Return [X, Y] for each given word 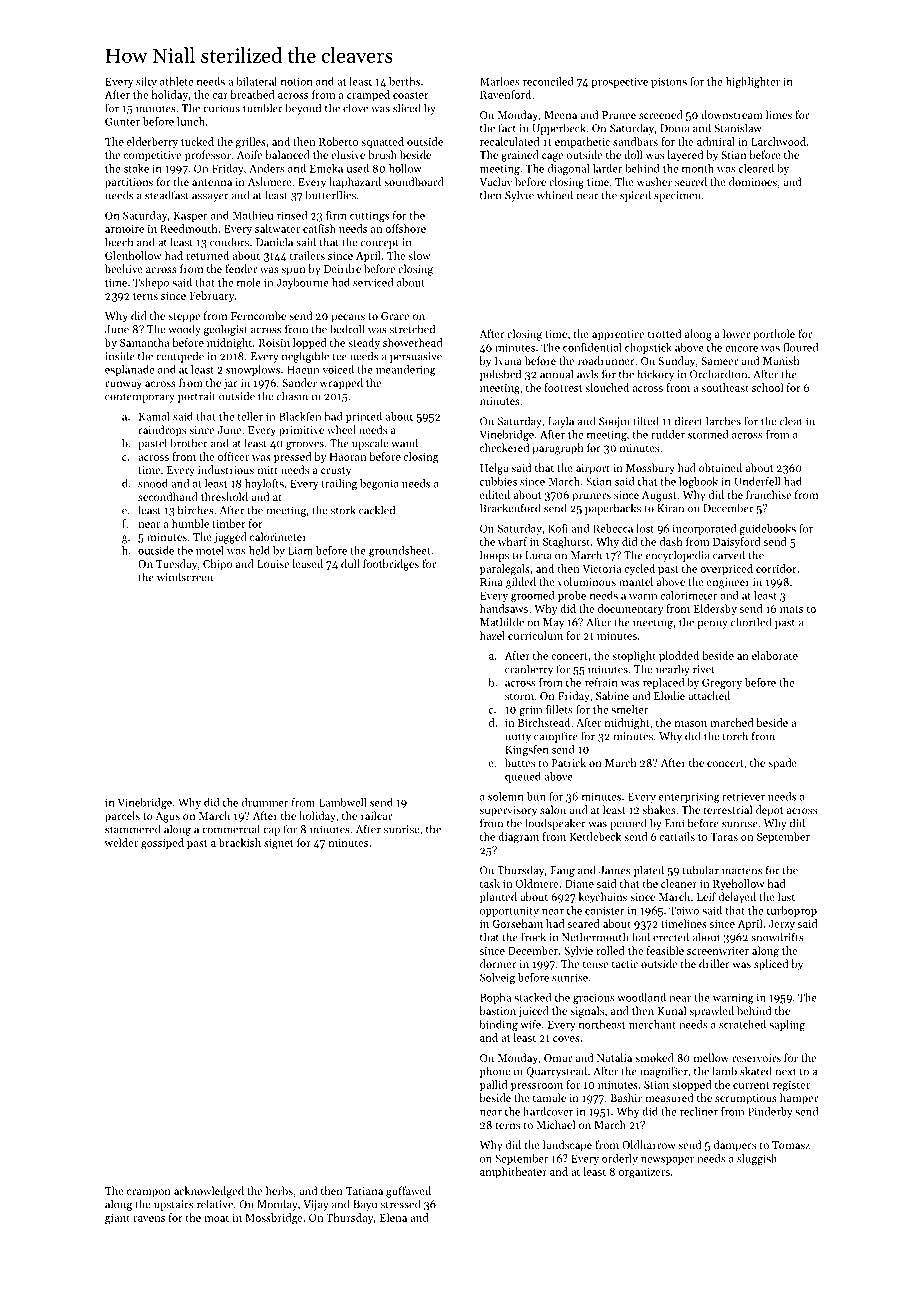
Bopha [495, 998]
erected [671, 937]
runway [123, 385]
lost [645, 528]
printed [364, 417]
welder [121, 842]
